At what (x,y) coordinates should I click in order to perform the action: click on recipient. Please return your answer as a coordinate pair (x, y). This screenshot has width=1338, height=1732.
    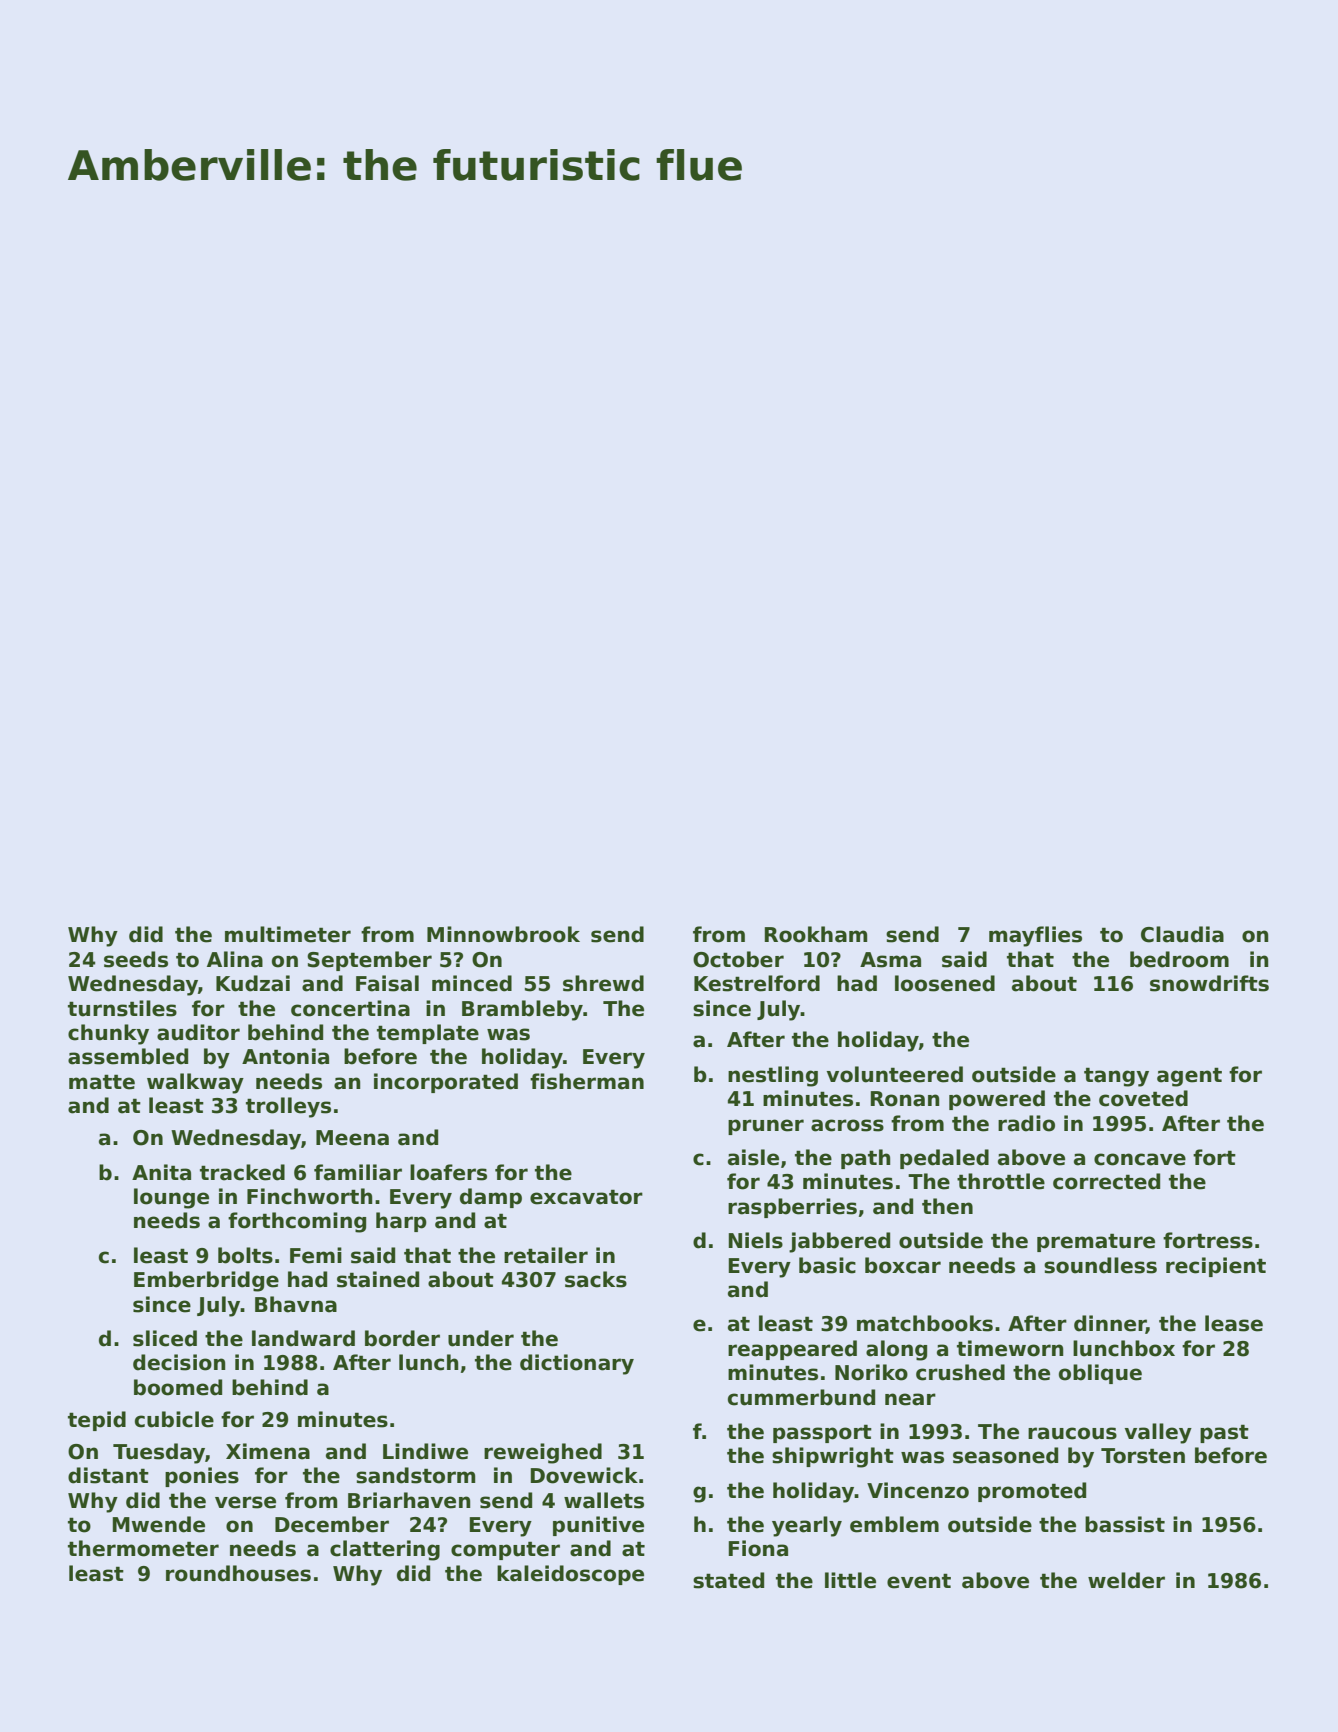
    Looking at the image, I should click on (1216, 1267).
